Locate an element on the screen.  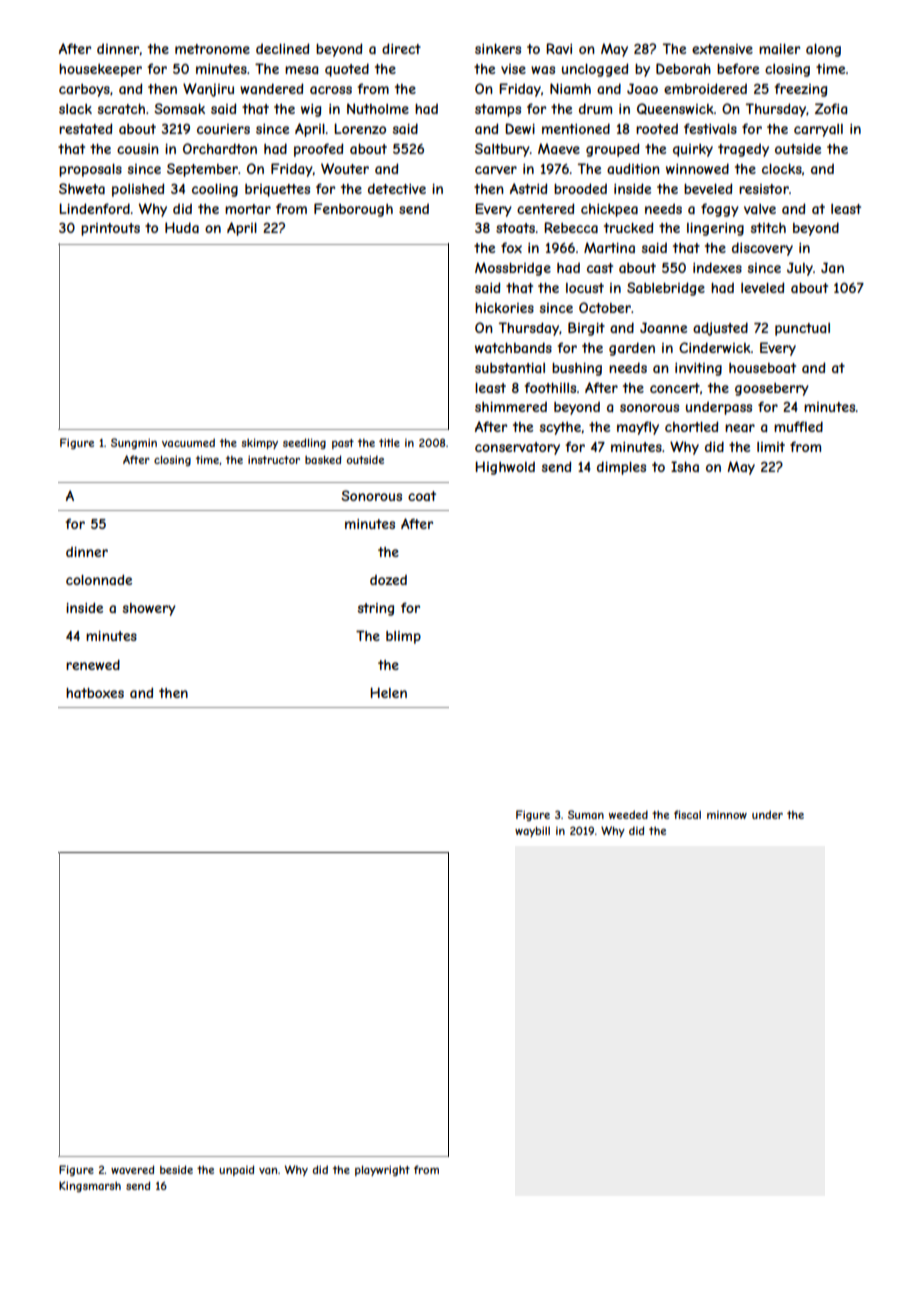
minnow is located at coordinates (727, 815).
